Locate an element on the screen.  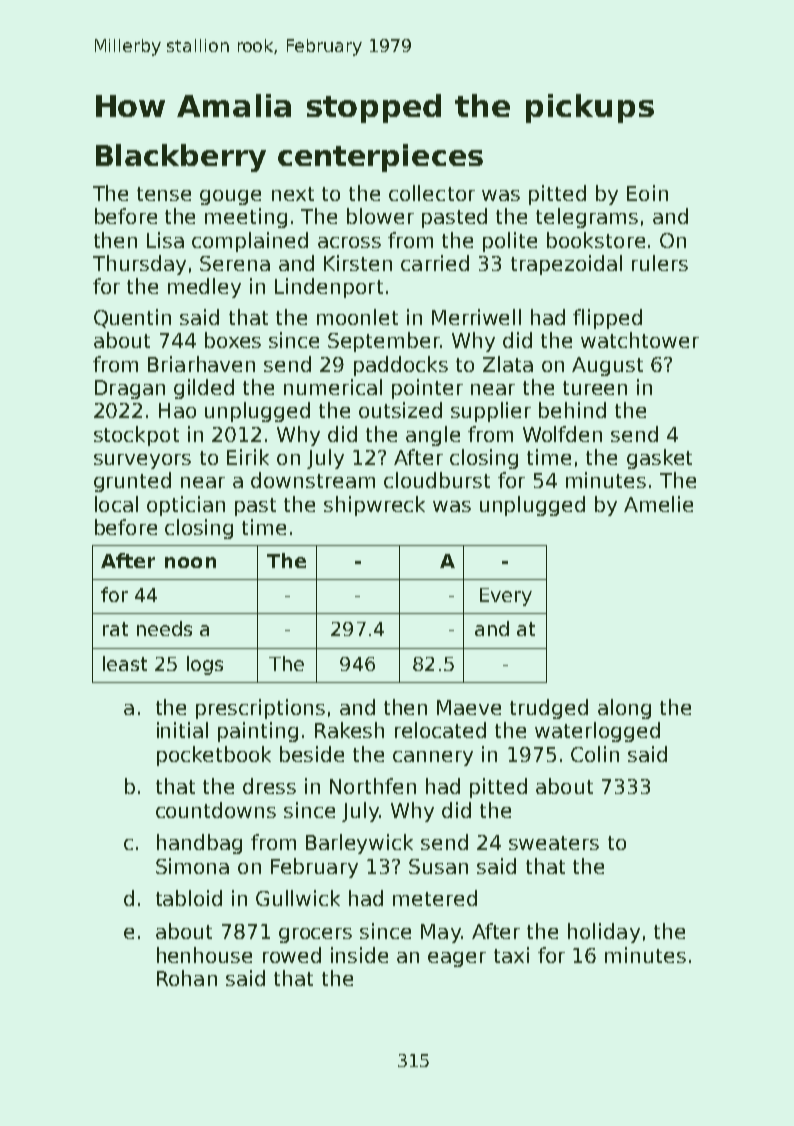
taxi is located at coordinates (511, 955).
